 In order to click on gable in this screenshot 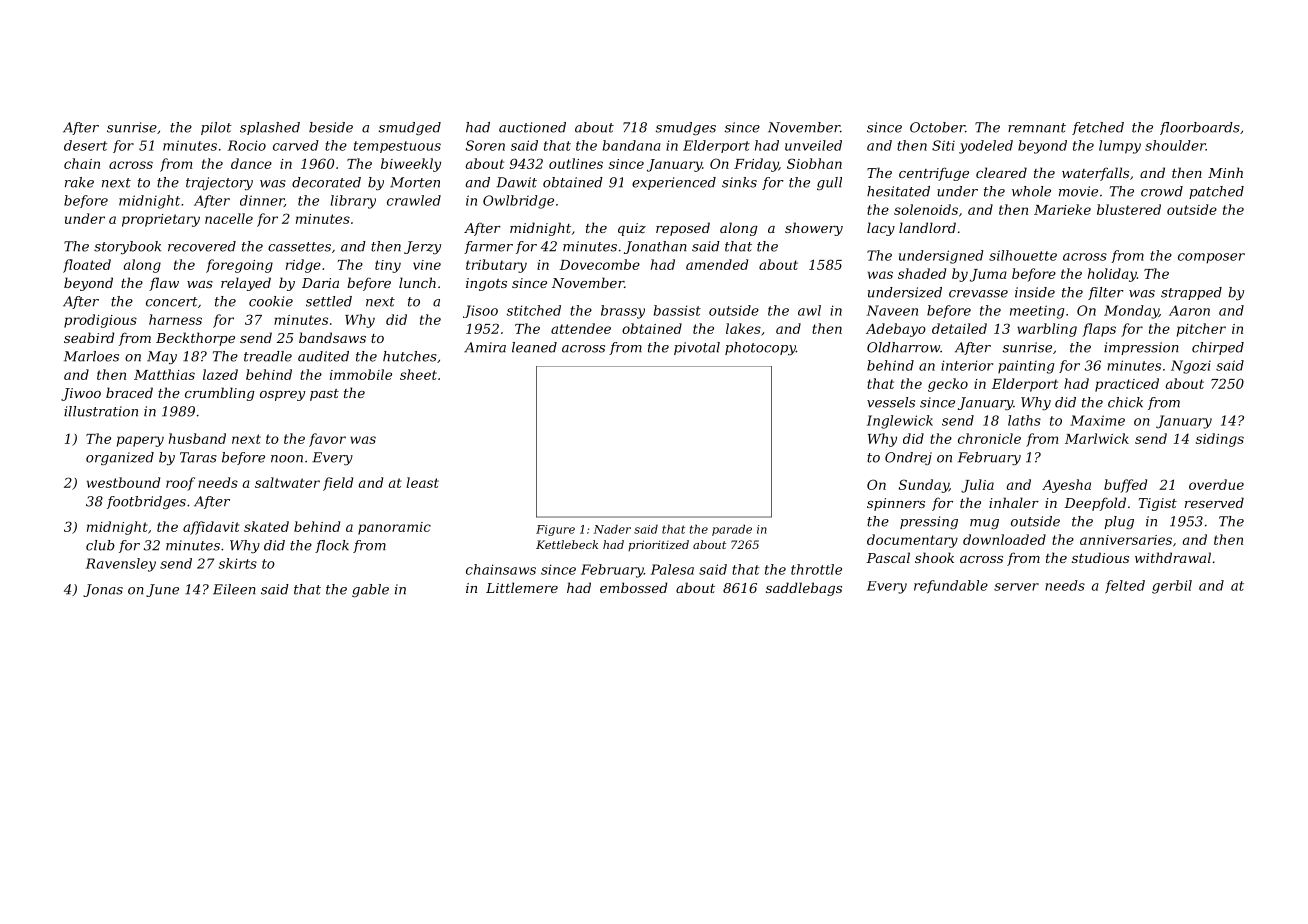, I will do `click(370, 590)`.
